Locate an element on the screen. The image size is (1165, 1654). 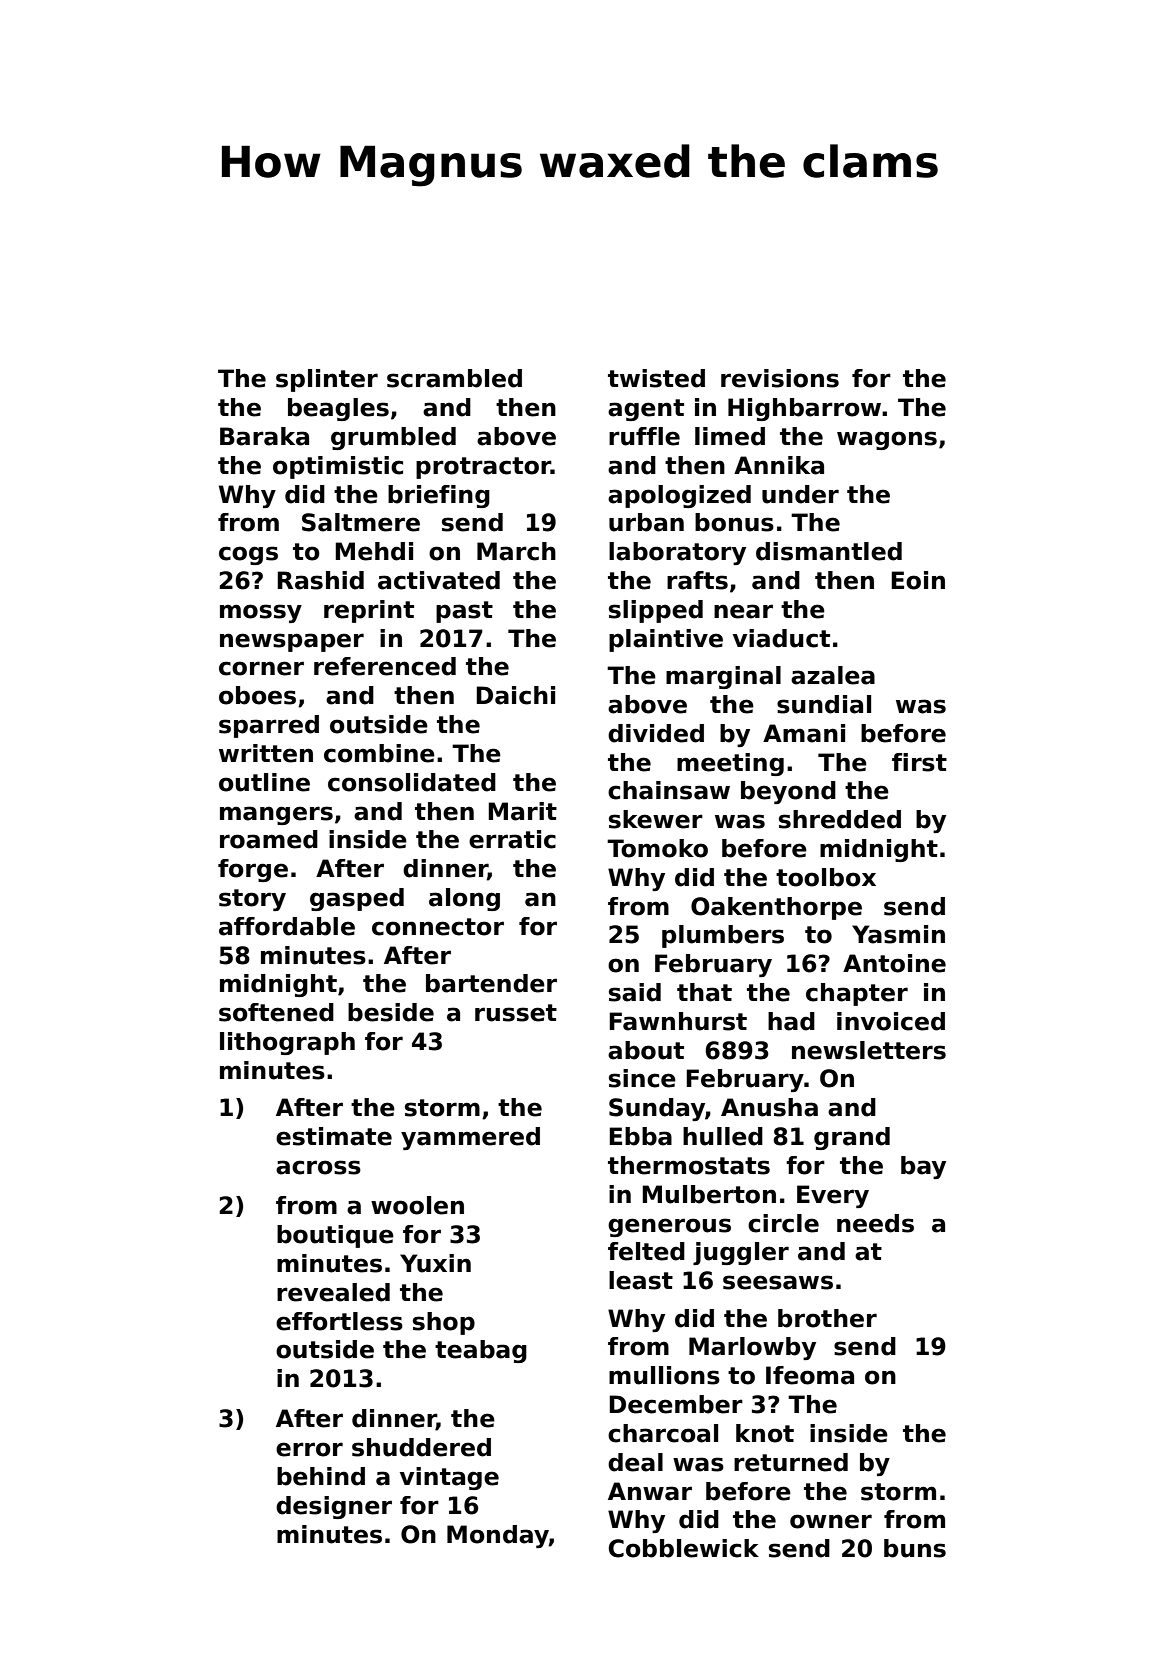
Baraka is located at coordinates (264, 436).
